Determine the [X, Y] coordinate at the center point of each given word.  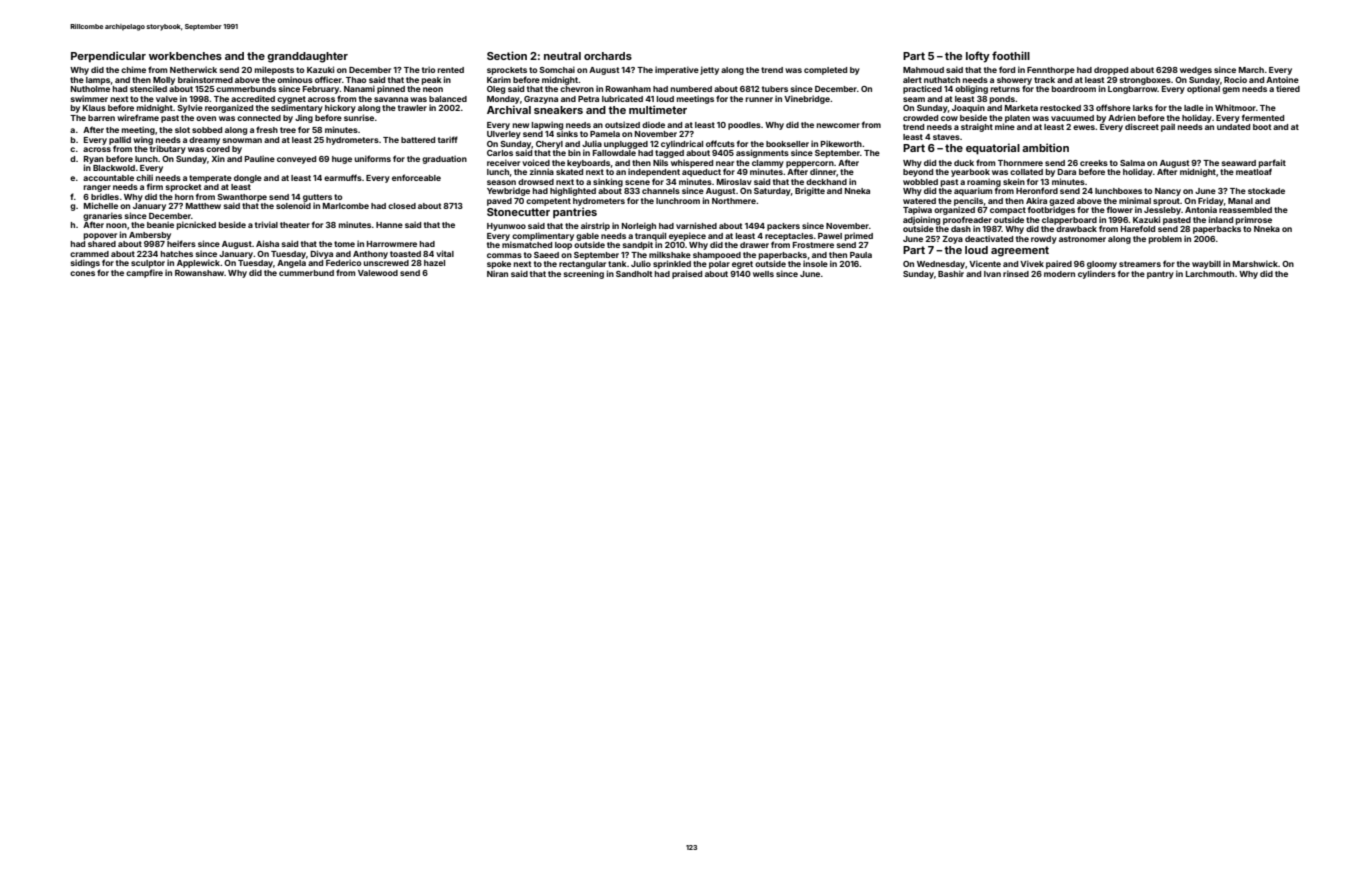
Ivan [992, 274]
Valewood [378, 273]
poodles [744, 126]
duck [964, 163]
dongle [248, 179]
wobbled [920, 182]
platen [1017, 119]
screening [583, 274]
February [321, 90]
